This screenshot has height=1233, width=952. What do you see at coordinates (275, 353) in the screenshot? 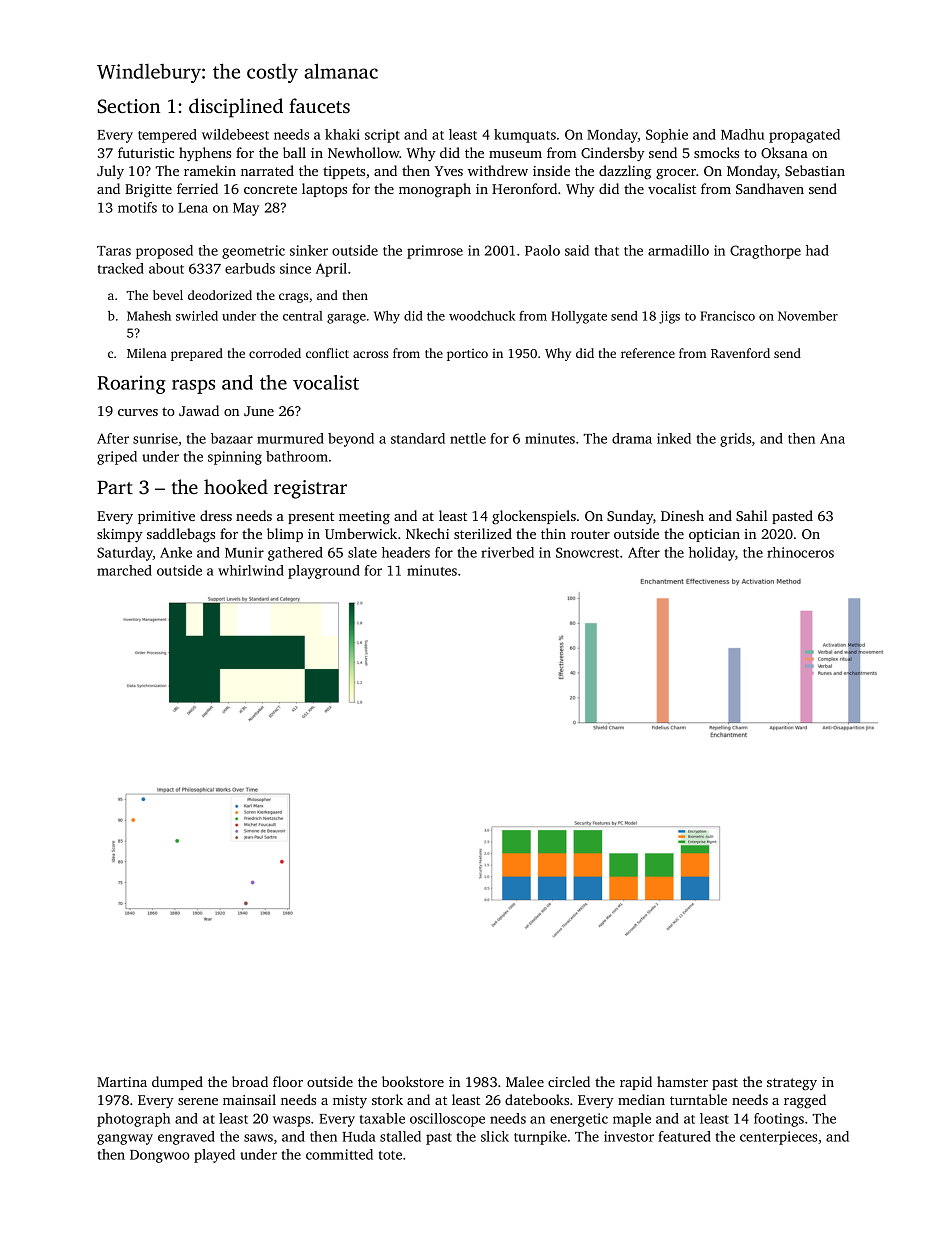
I see `corroded` at bounding box center [275, 353].
